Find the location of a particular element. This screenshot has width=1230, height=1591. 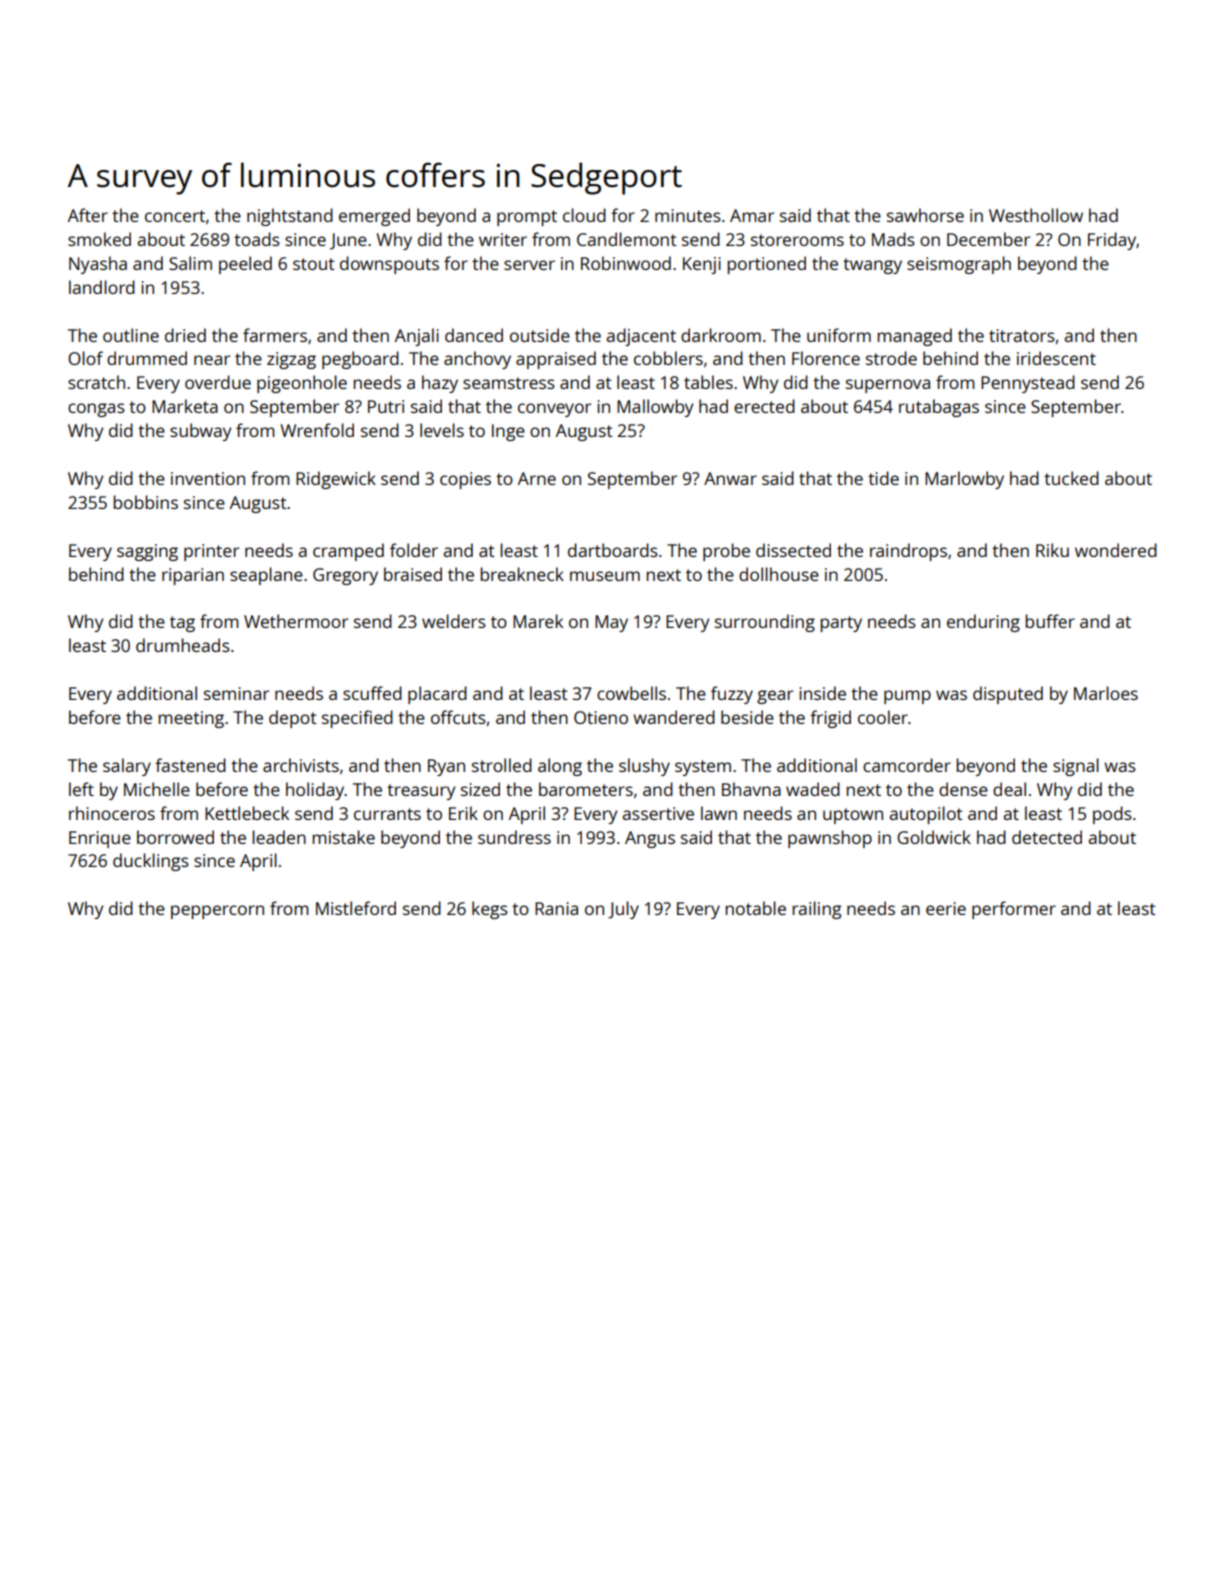

dissected is located at coordinates (793, 550).
